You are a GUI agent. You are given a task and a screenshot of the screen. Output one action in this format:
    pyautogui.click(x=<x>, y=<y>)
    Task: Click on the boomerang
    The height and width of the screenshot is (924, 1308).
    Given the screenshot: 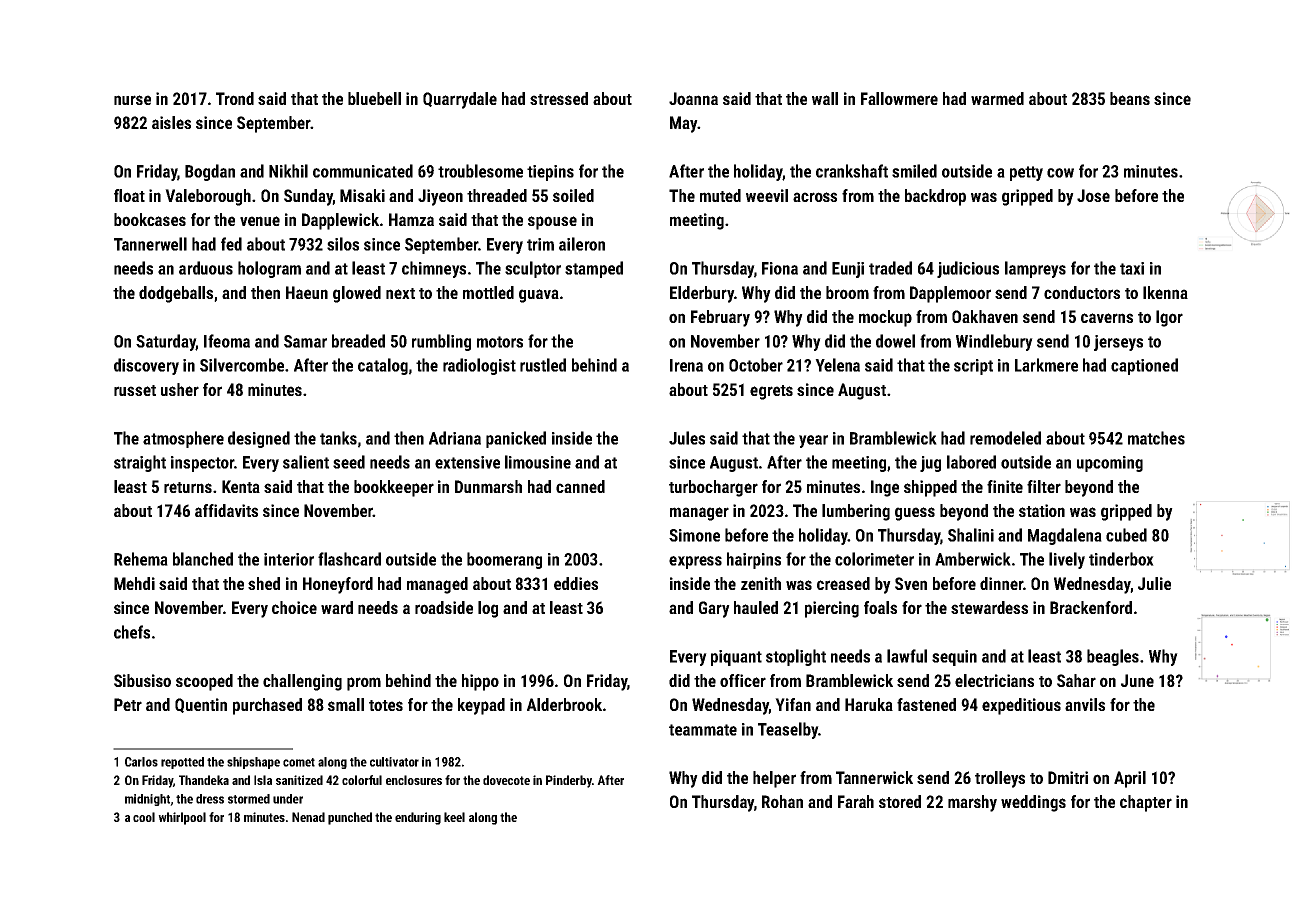 What is the action you would take?
    pyautogui.click(x=504, y=560)
